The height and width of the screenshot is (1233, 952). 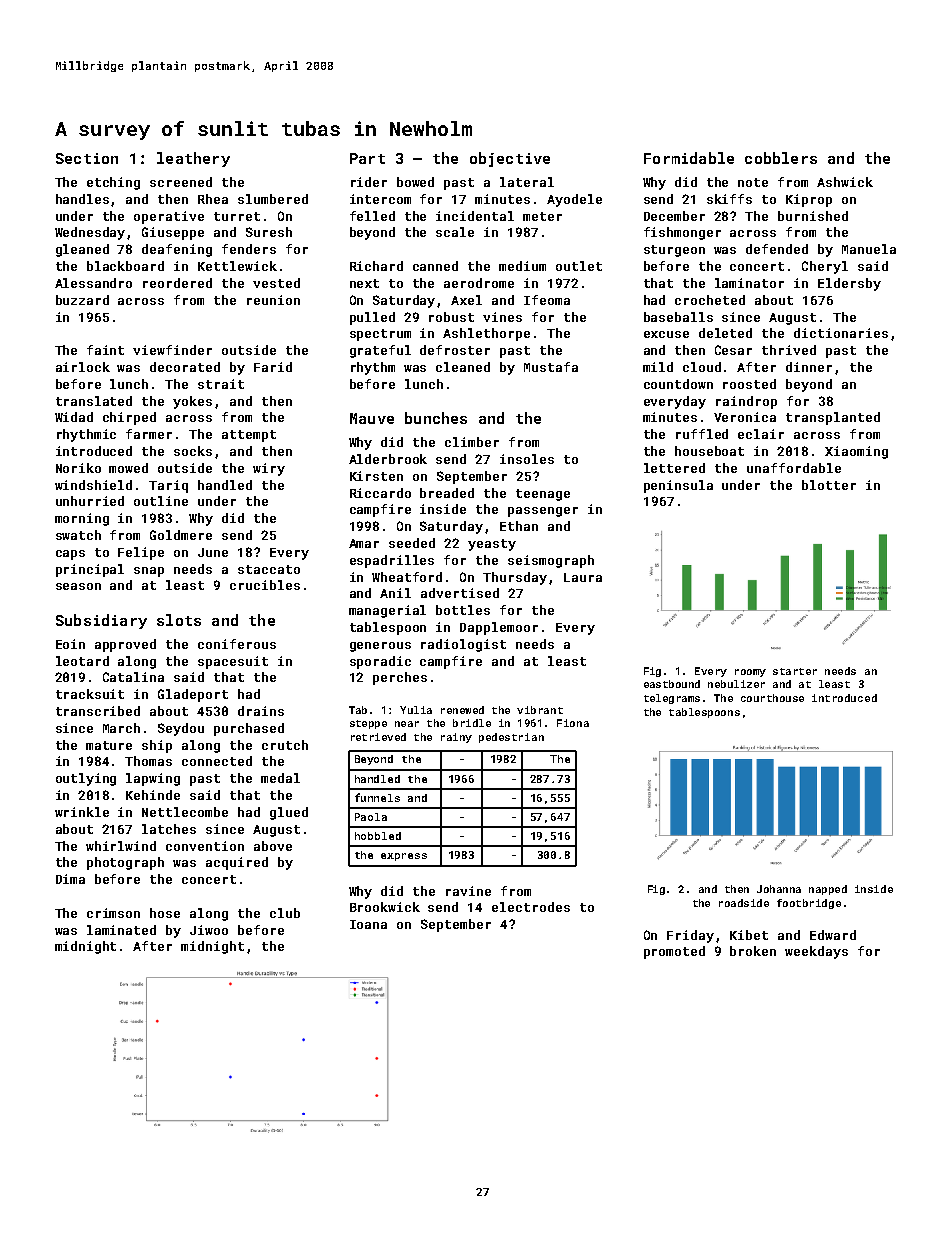 I want to click on slots, so click(x=179, y=620).
